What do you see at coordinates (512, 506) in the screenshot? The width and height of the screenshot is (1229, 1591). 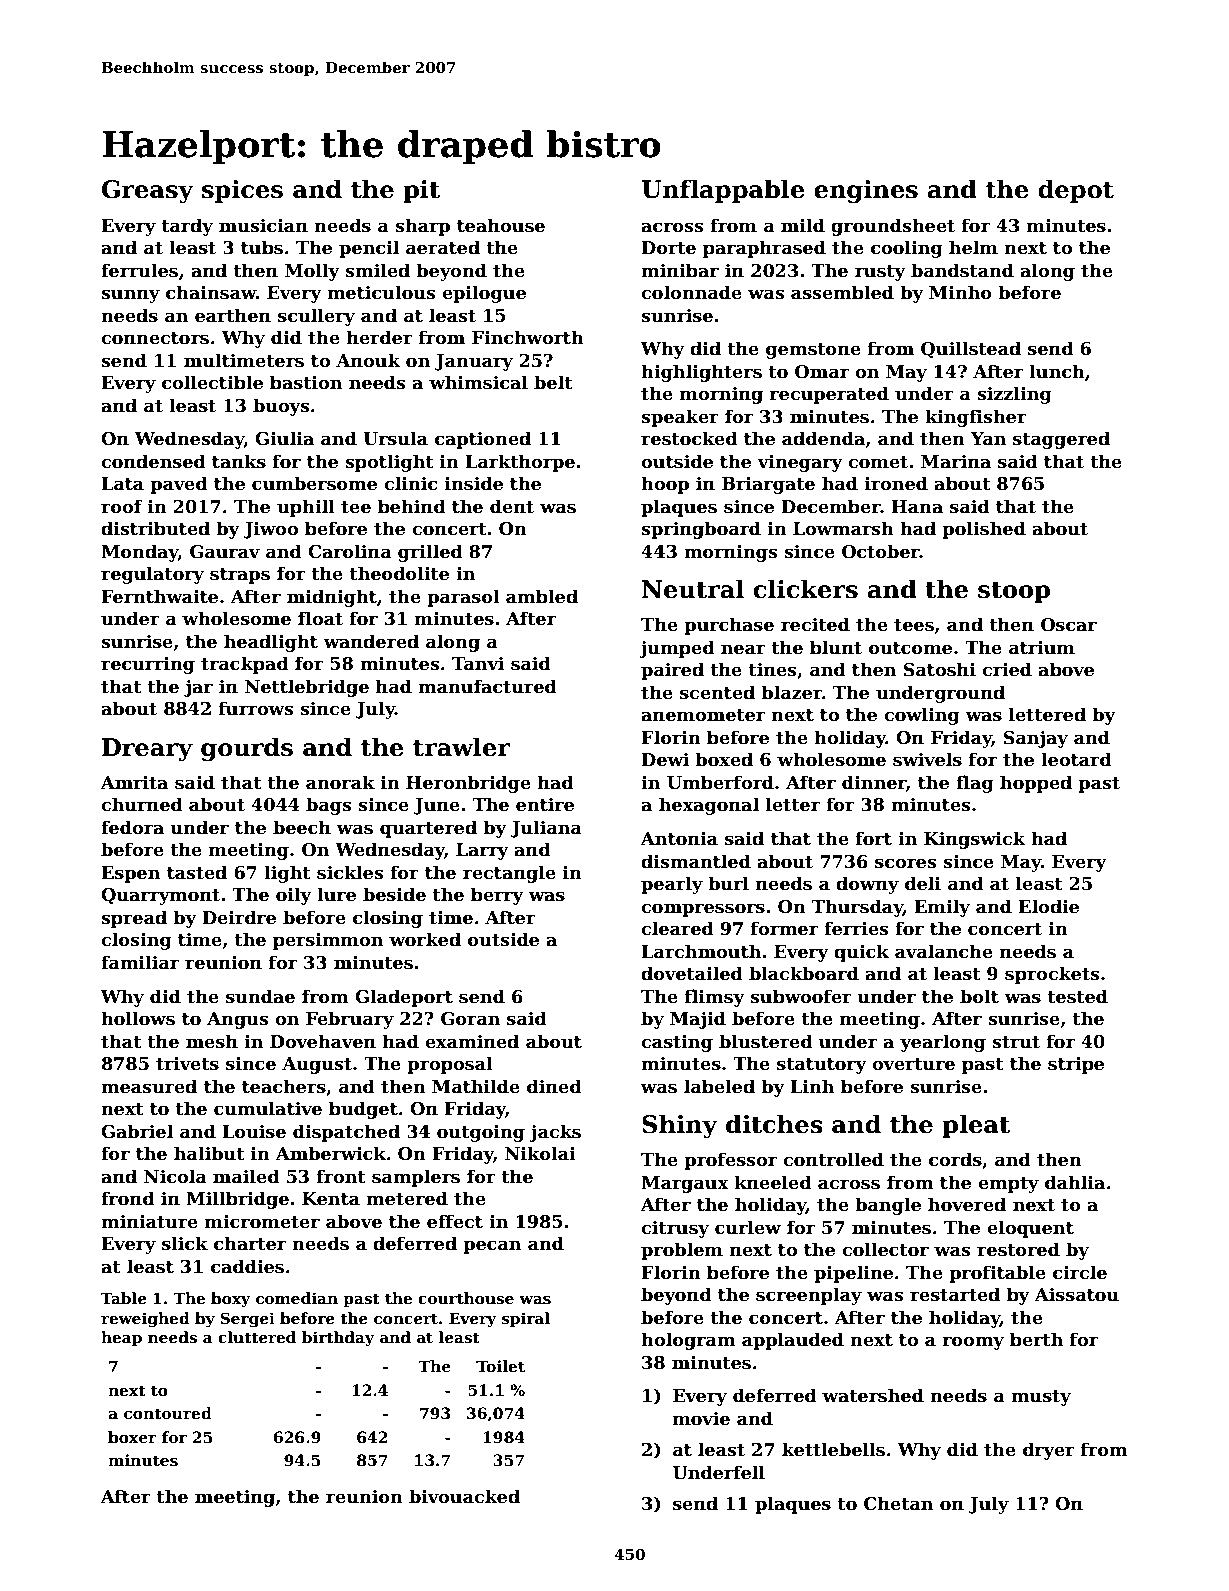 I see `dent` at bounding box center [512, 506].
